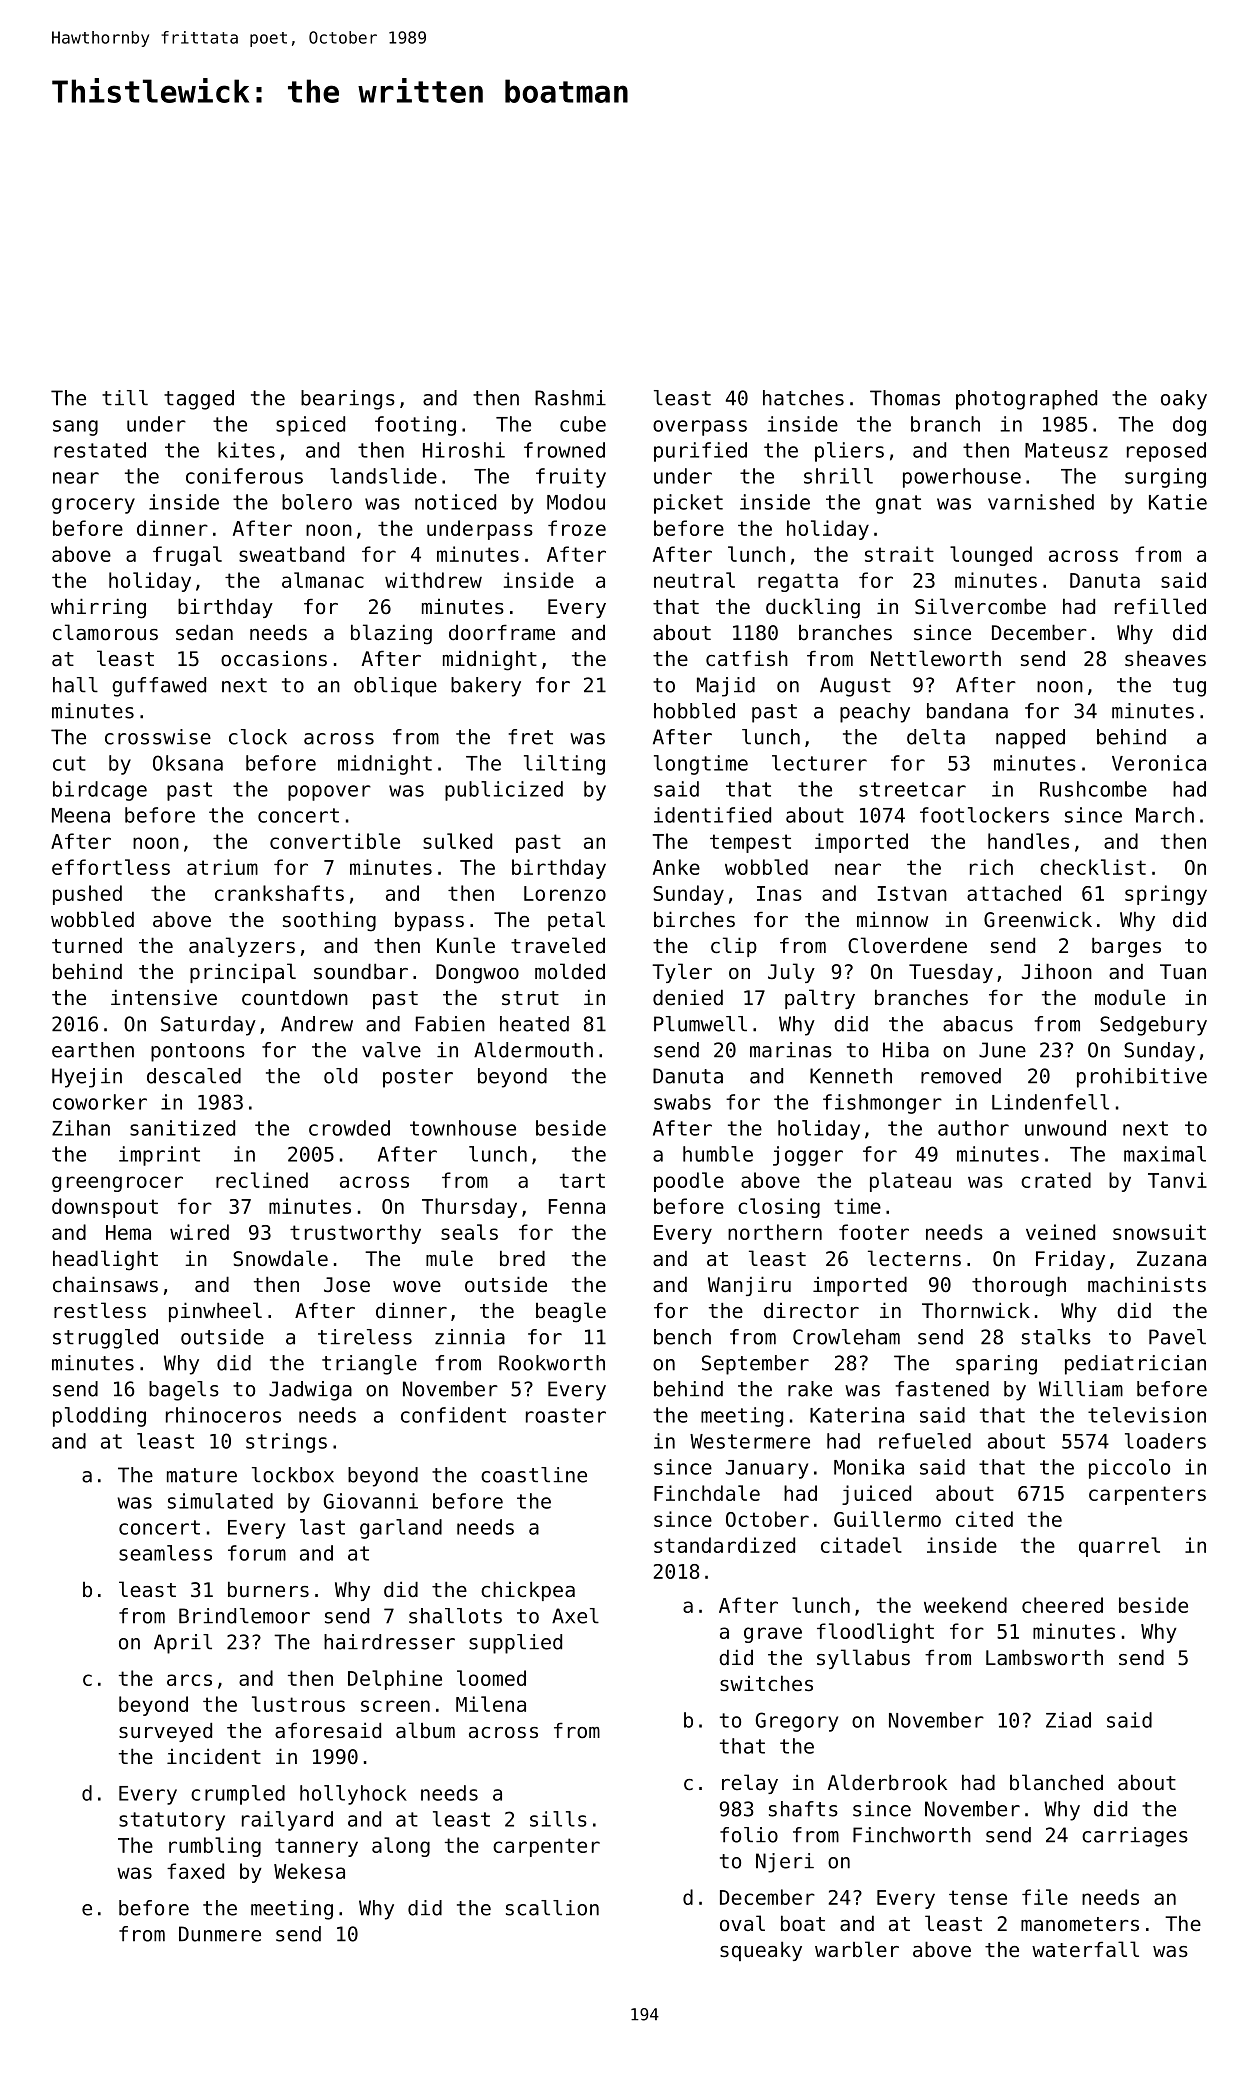  Describe the element at coordinates (682, 1102) in the screenshot. I see `swabs` at that location.
